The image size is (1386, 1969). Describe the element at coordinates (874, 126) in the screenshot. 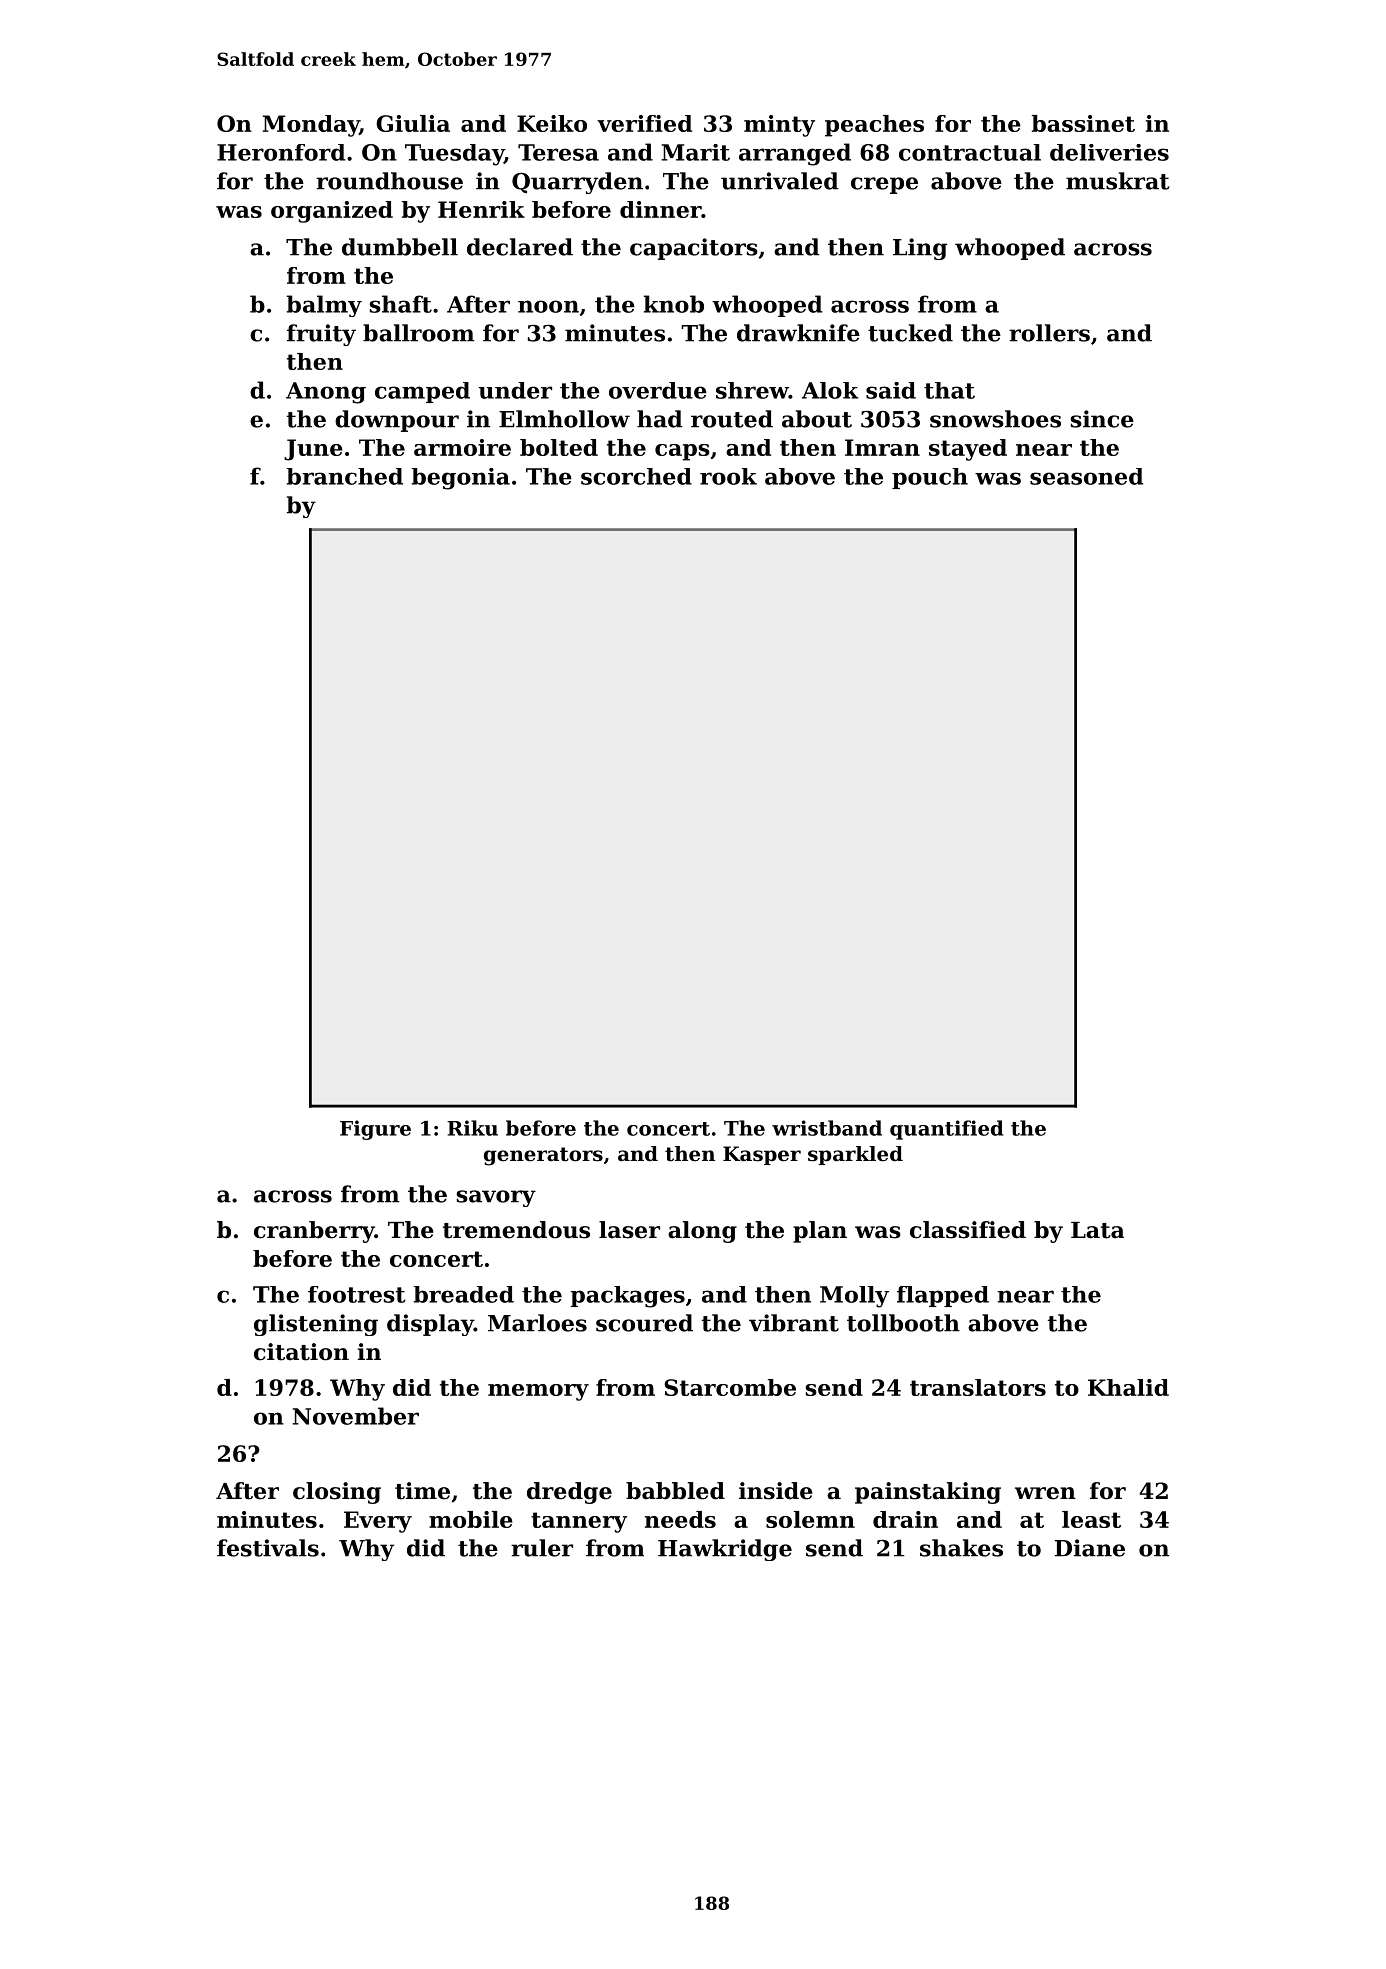

I see `peaches` at that location.
